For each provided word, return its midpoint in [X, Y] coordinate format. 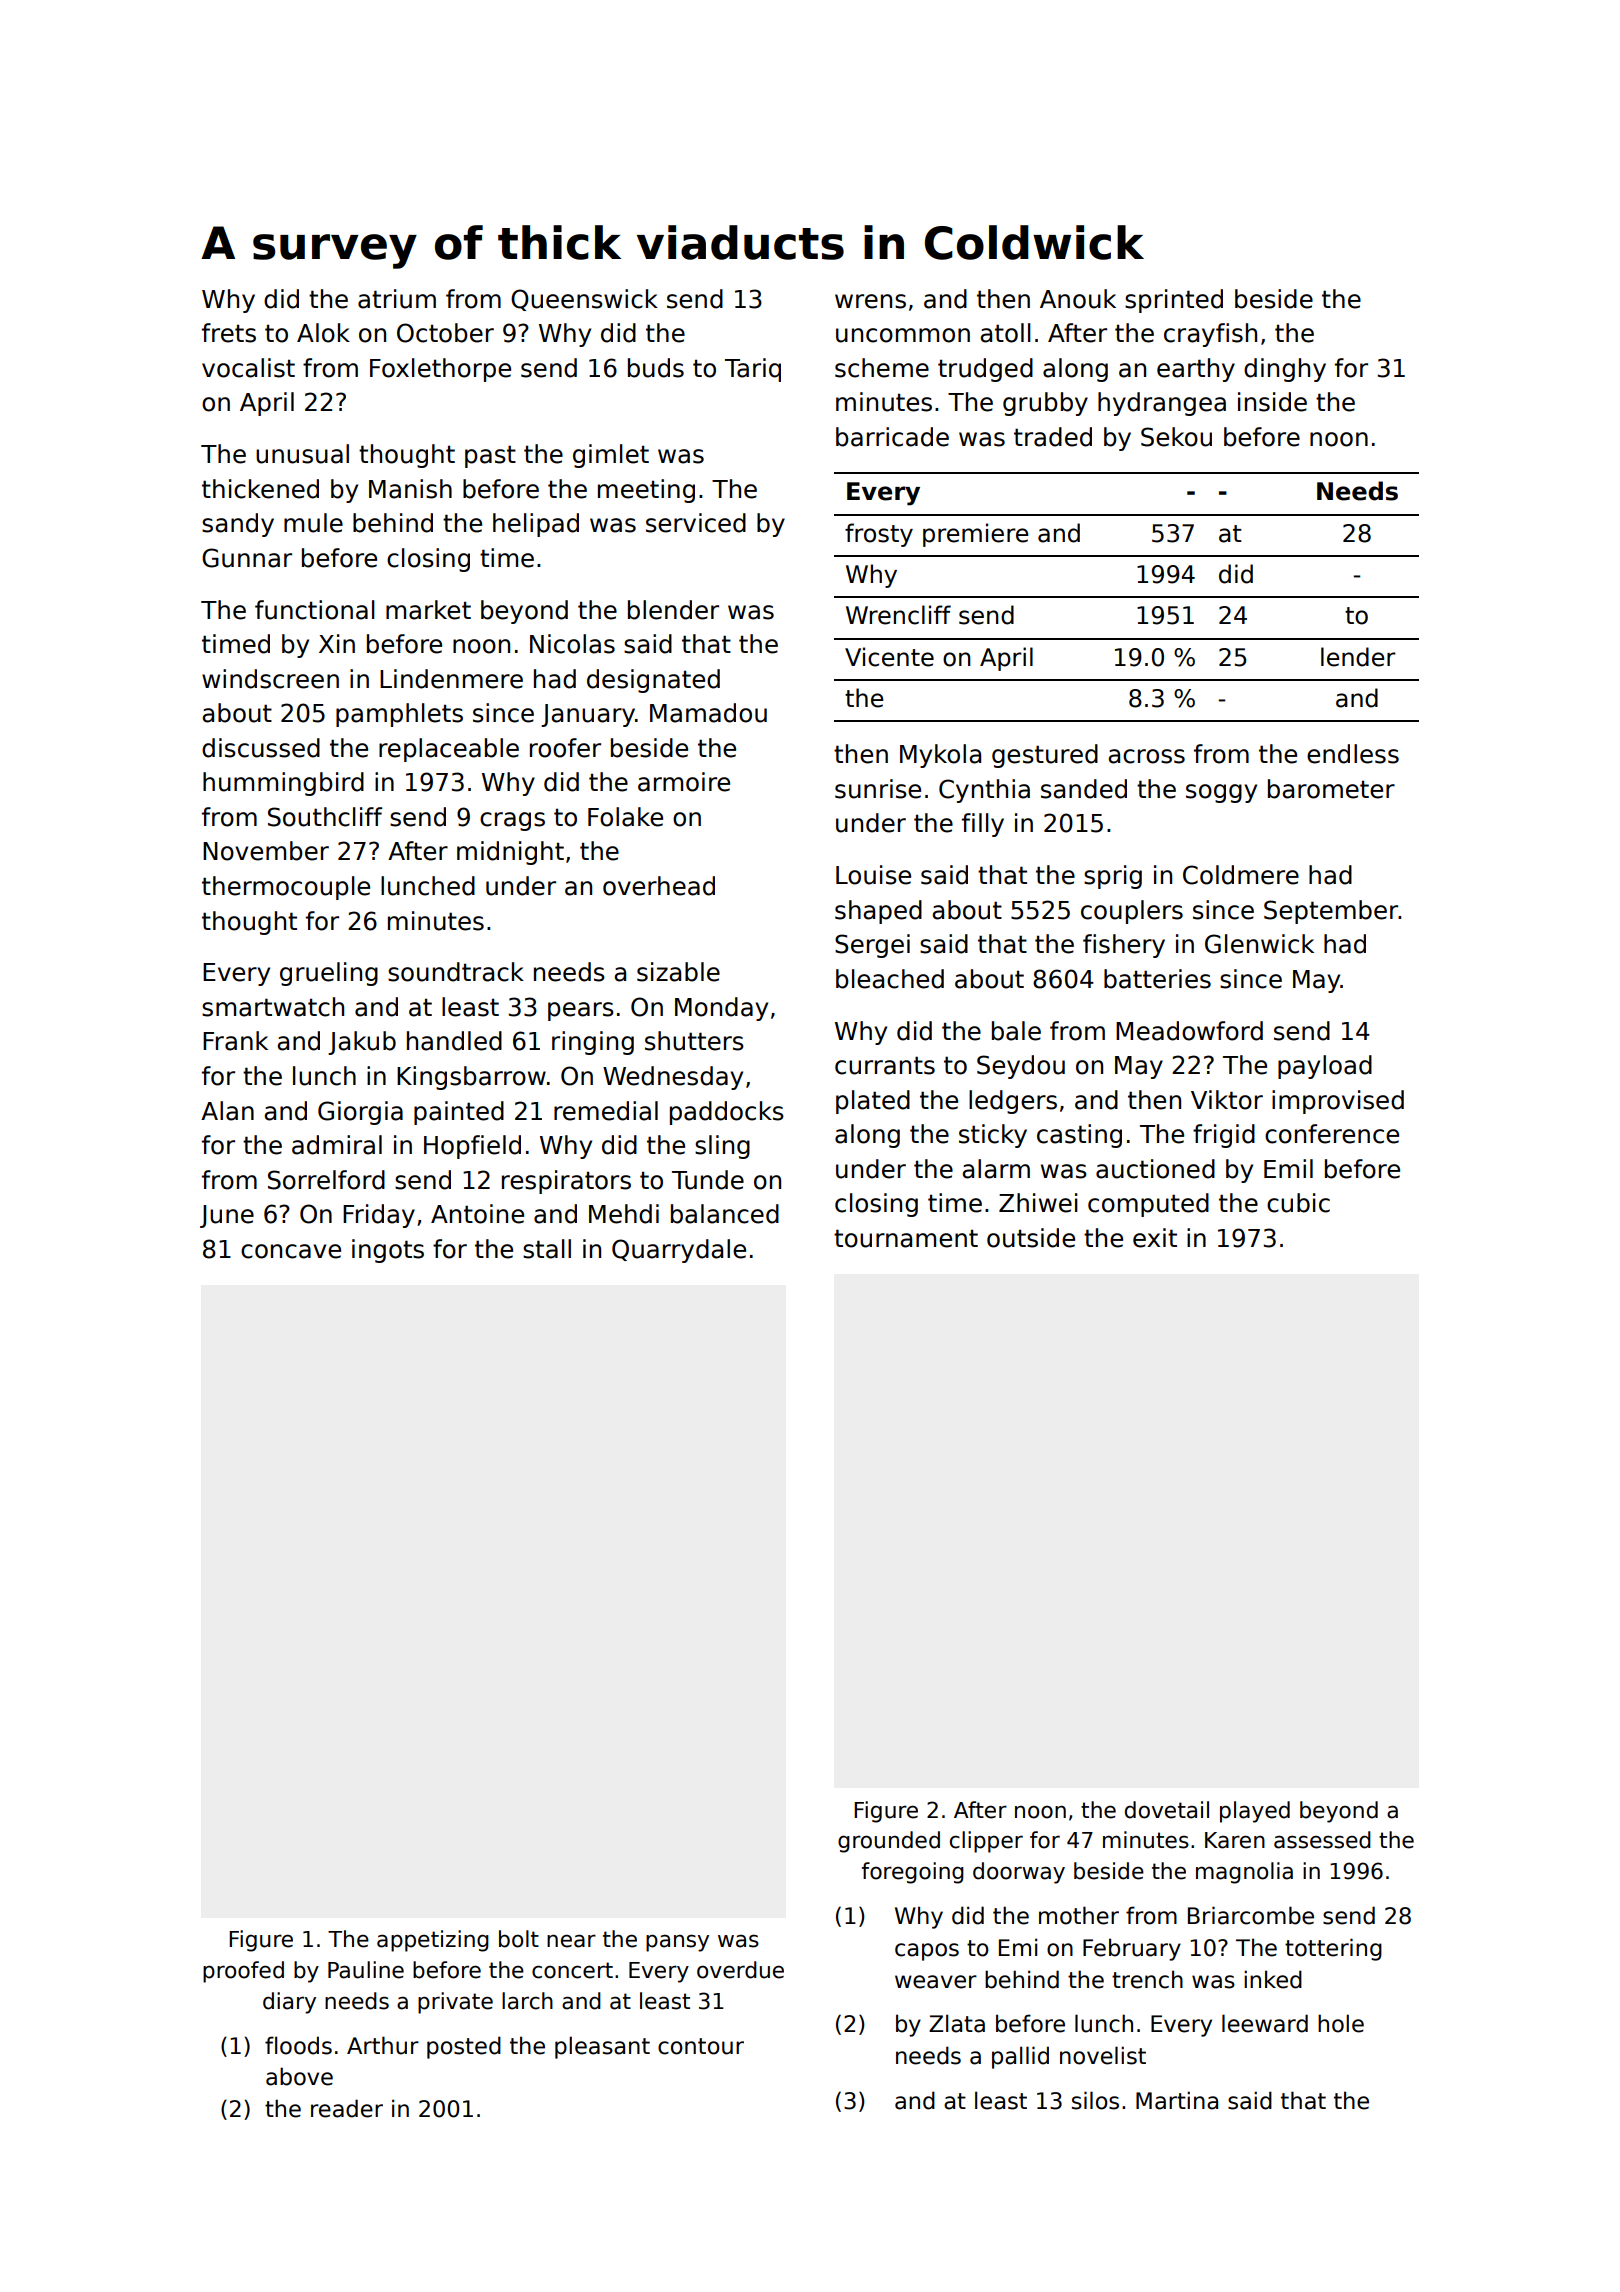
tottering [1333, 1949]
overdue [740, 1970]
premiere [975, 535]
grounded [889, 1842]
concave [291, 1251]
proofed [243, 1972]
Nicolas [572, 644]
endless [1353, 754]
